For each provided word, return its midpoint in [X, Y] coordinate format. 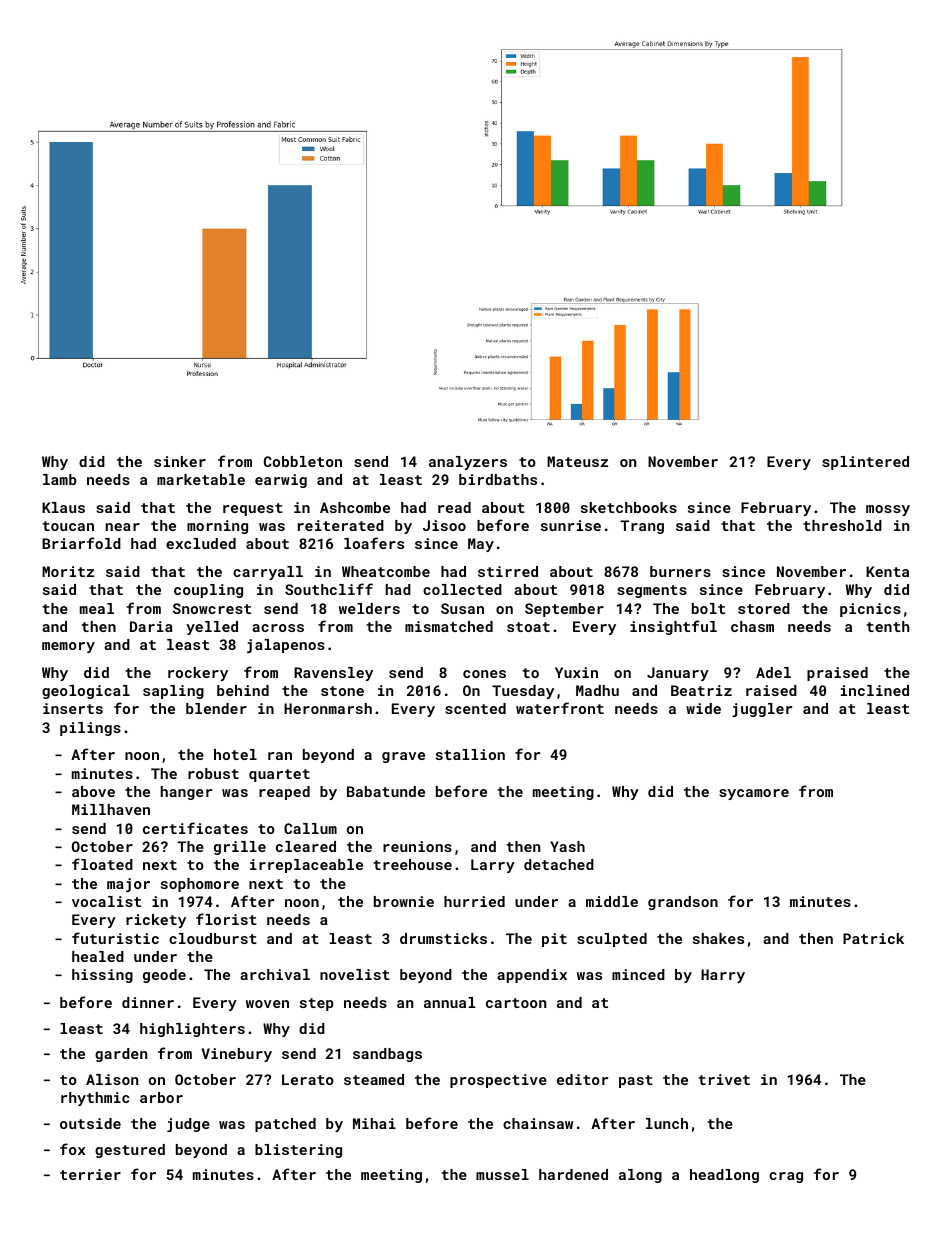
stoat [528, 627]
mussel [502, 1174]
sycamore [754, 794]
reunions [417, 846]
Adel [773, 672]
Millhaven [111, 809]
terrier [90, 1174]
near [123, 527]
